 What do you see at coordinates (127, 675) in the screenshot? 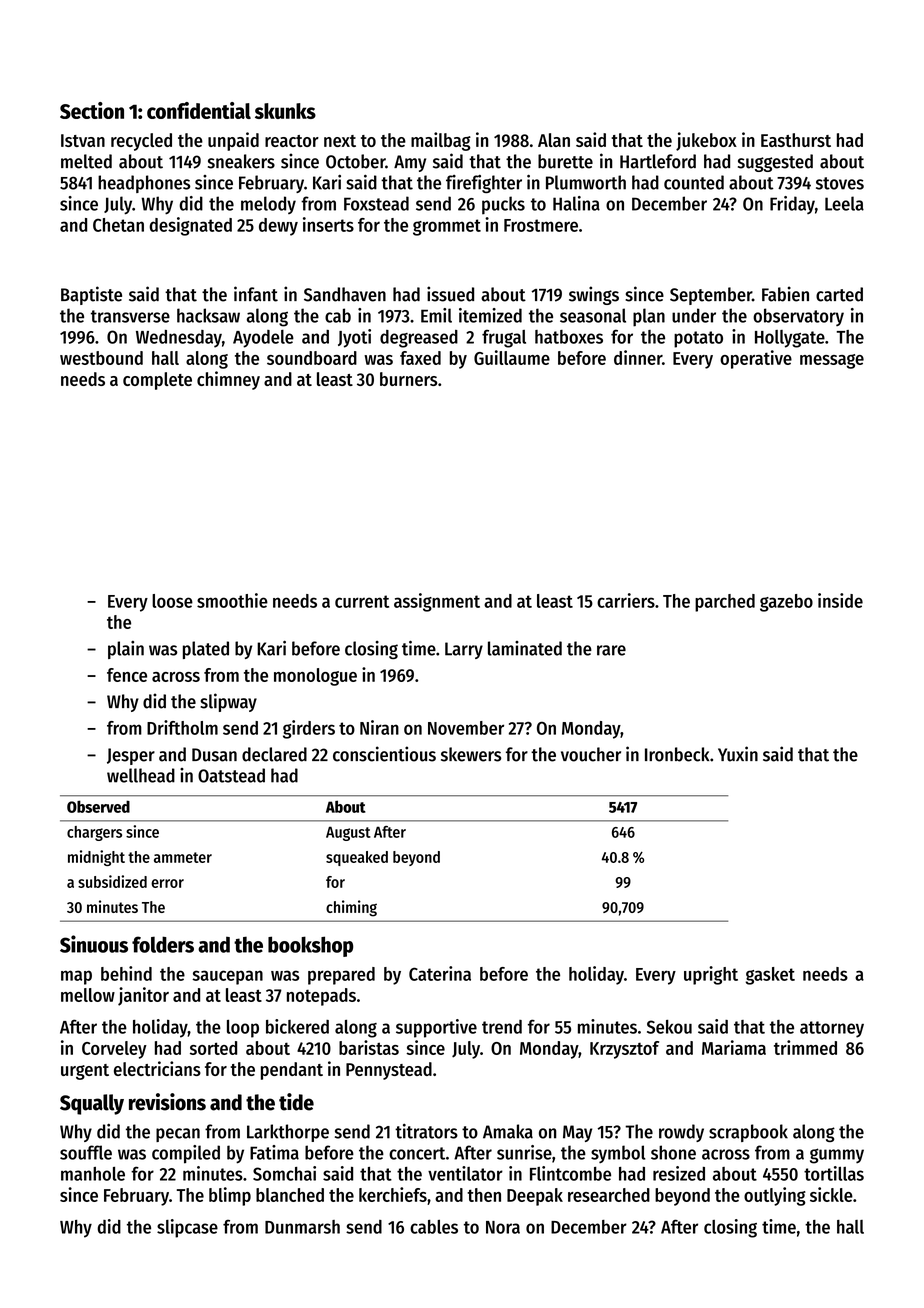
I see `fence` at bounding box center [127, 675].
